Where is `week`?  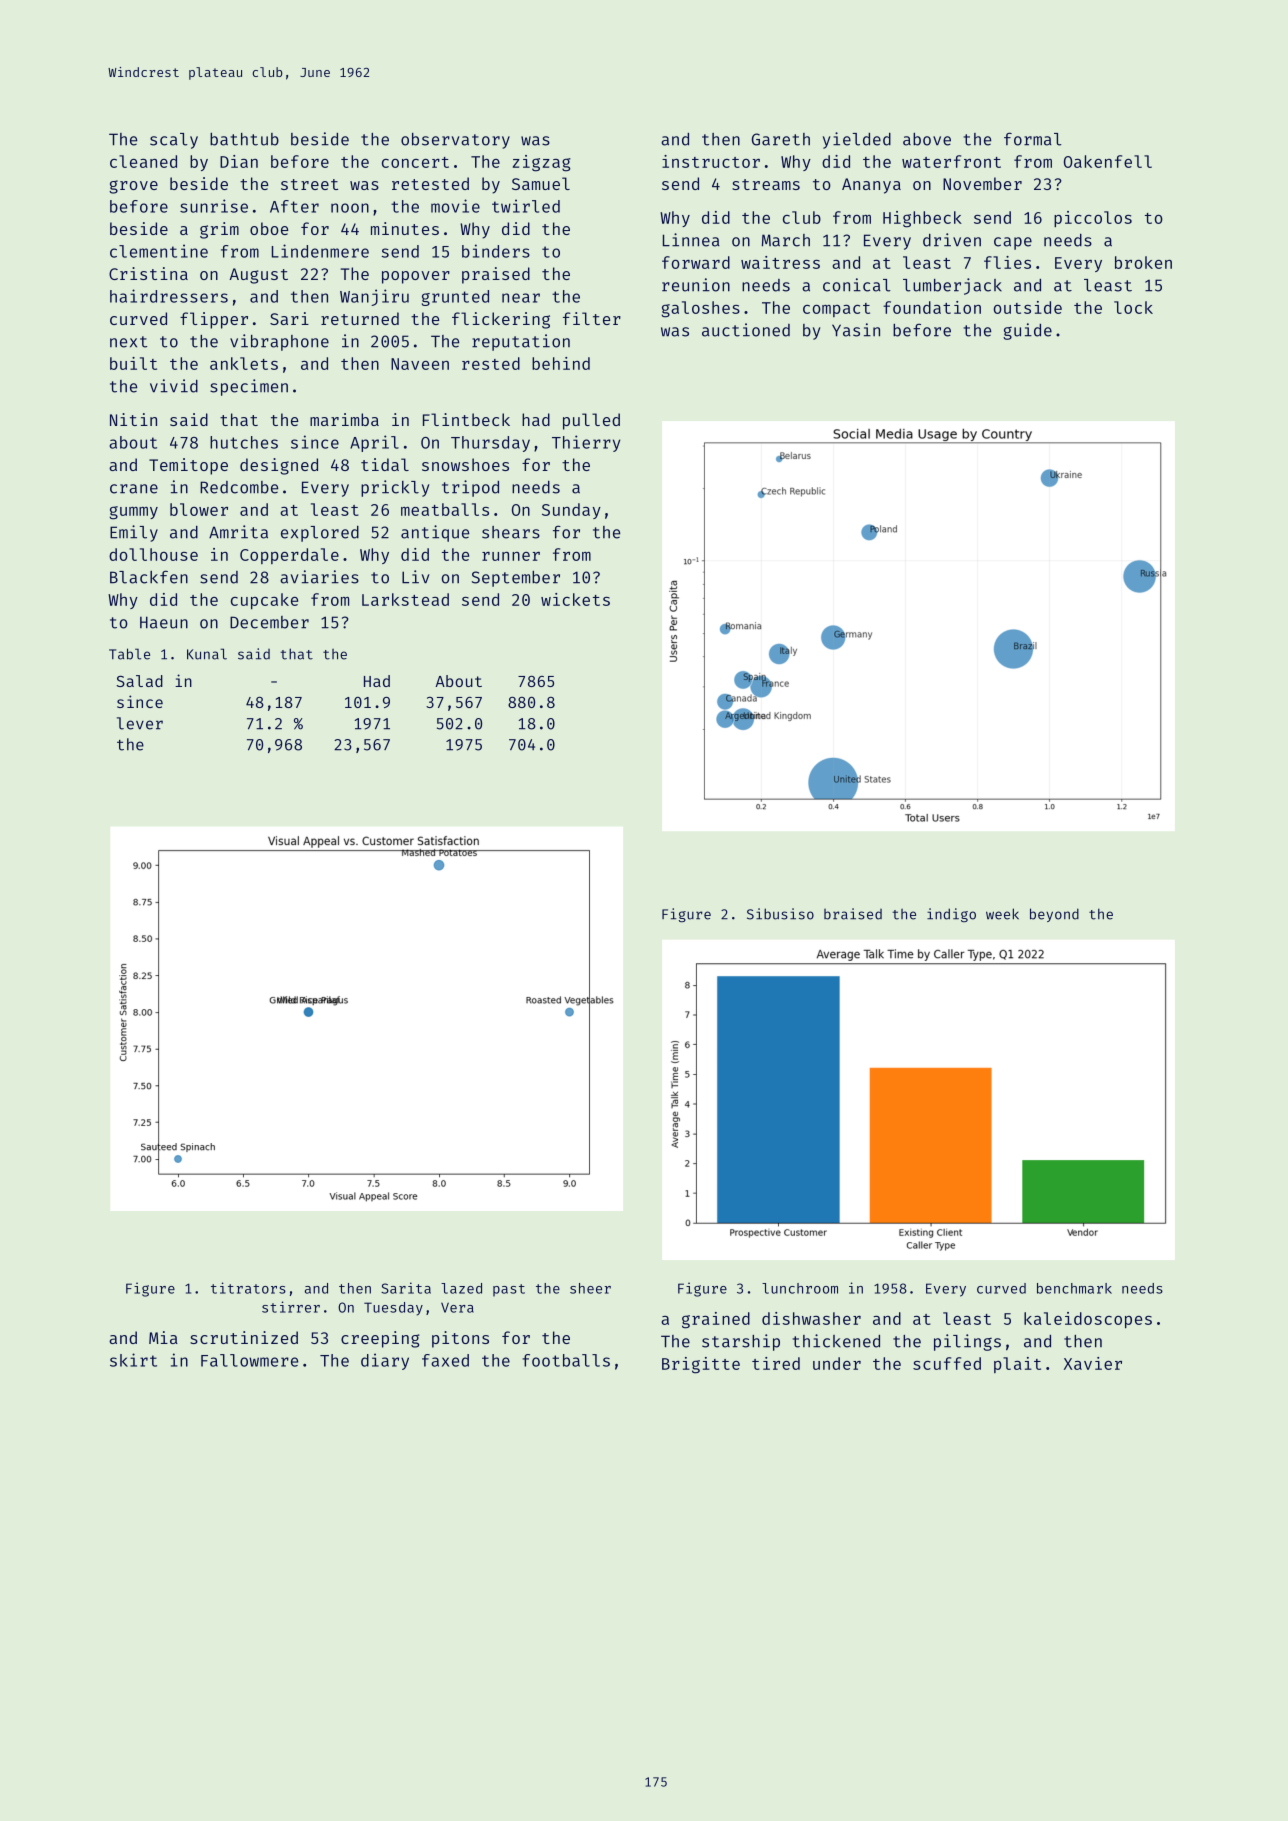
week is located at coordinates (1002, 914).
